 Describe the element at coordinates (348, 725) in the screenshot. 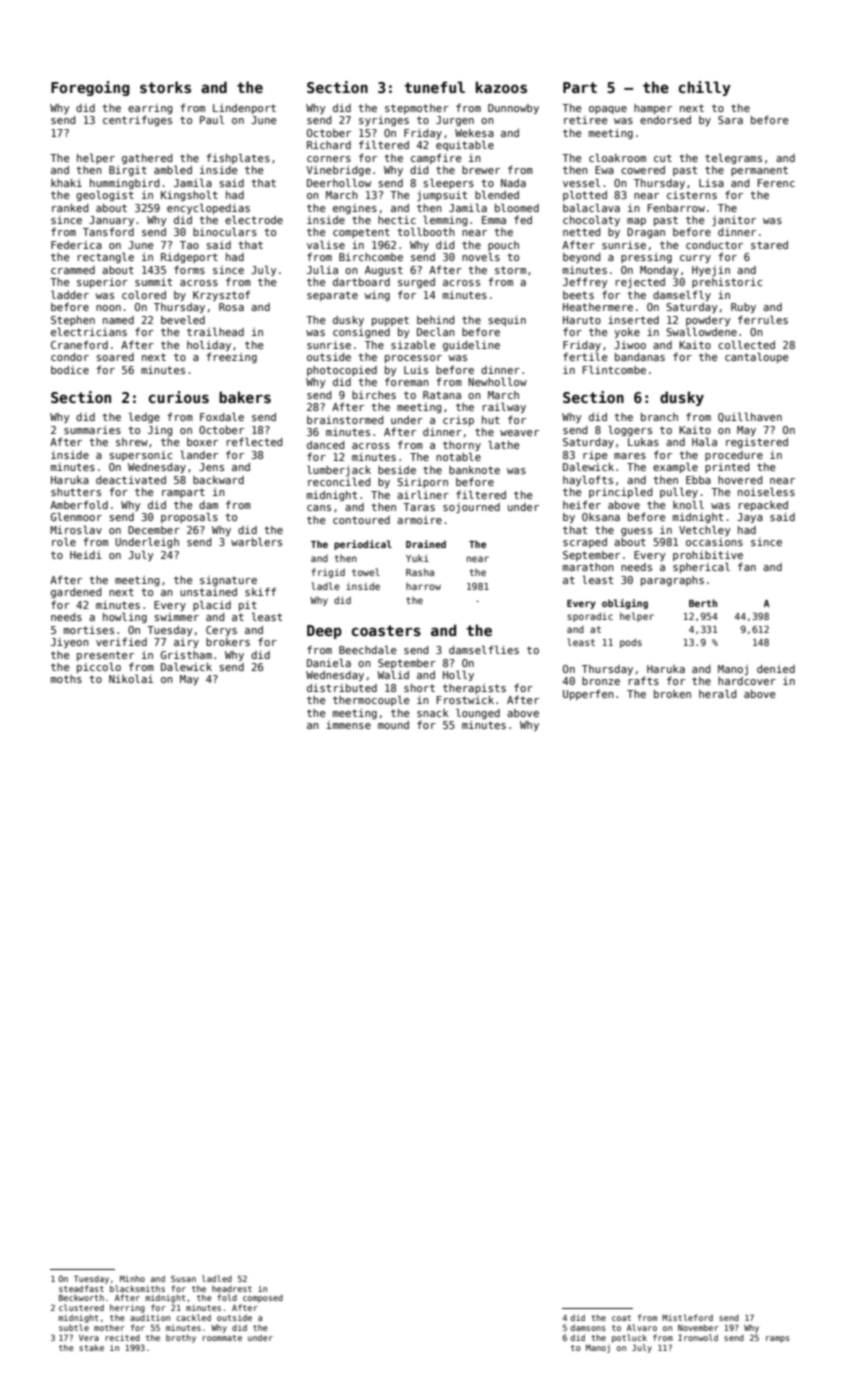

I see `immense` at that location.
